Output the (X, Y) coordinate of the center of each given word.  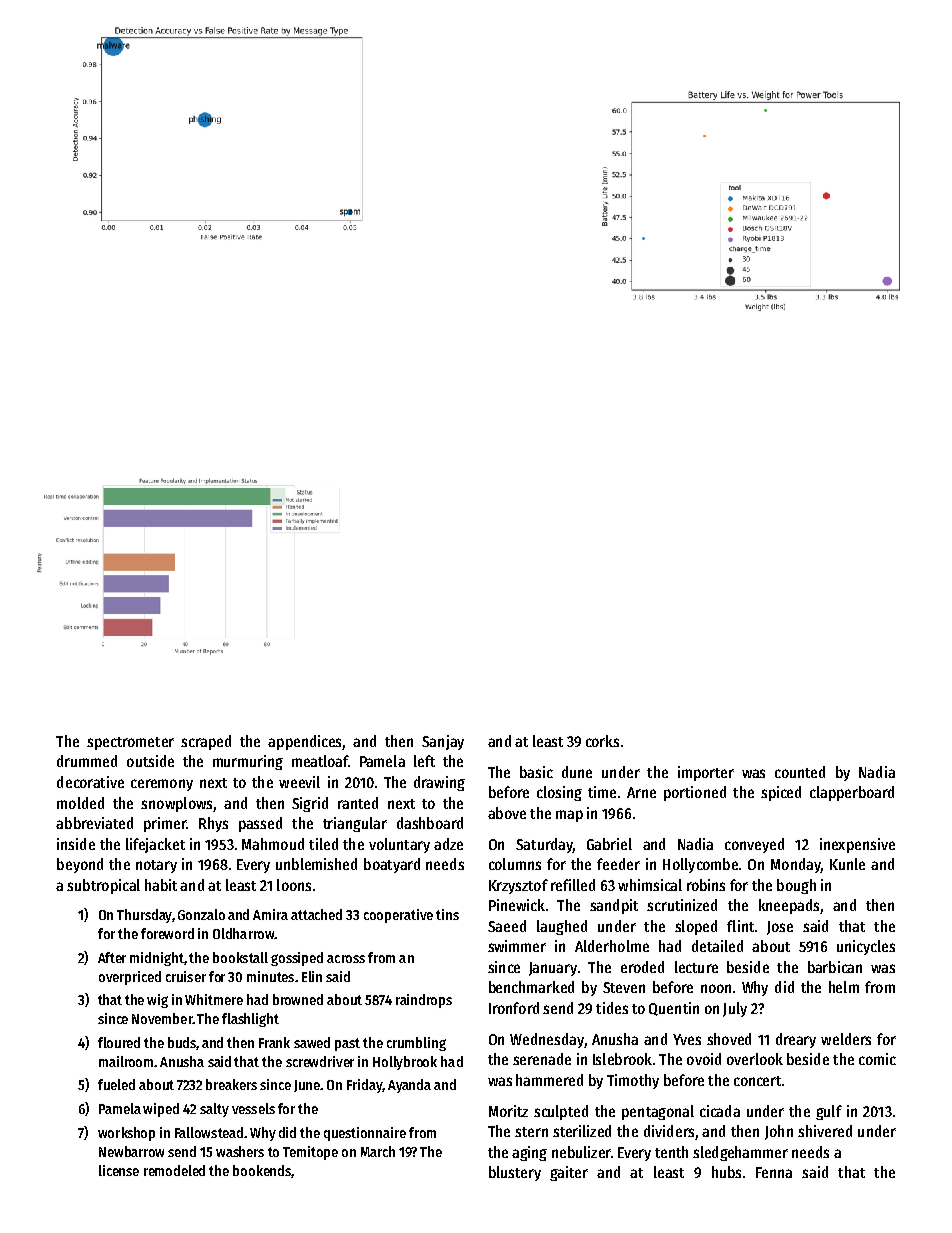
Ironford (514, 1008)
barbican (835, 967)
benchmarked (531, 987)
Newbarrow (131, 1151)
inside (76, 844)
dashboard (430, 823)
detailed (717, 946)
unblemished (316, 864)
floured (119, 1042)
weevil (299, 782)
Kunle (847, 864)
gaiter (569, 1173)
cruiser (186, 976)
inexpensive (857, 845)
